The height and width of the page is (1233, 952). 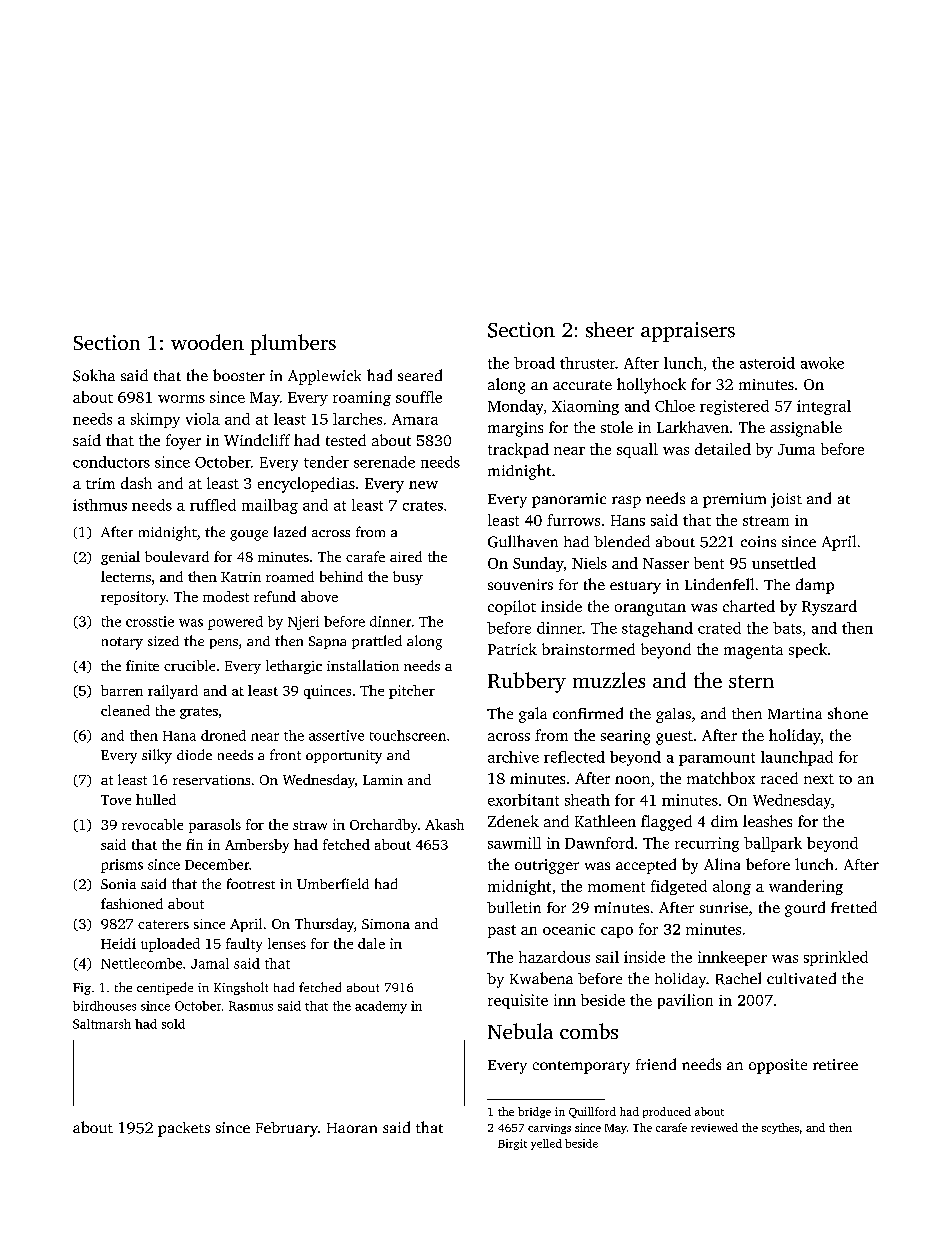 What do you see at coordinates (184, 1129) in the page?
I see `packets` at bounding box center [184, 1129].
